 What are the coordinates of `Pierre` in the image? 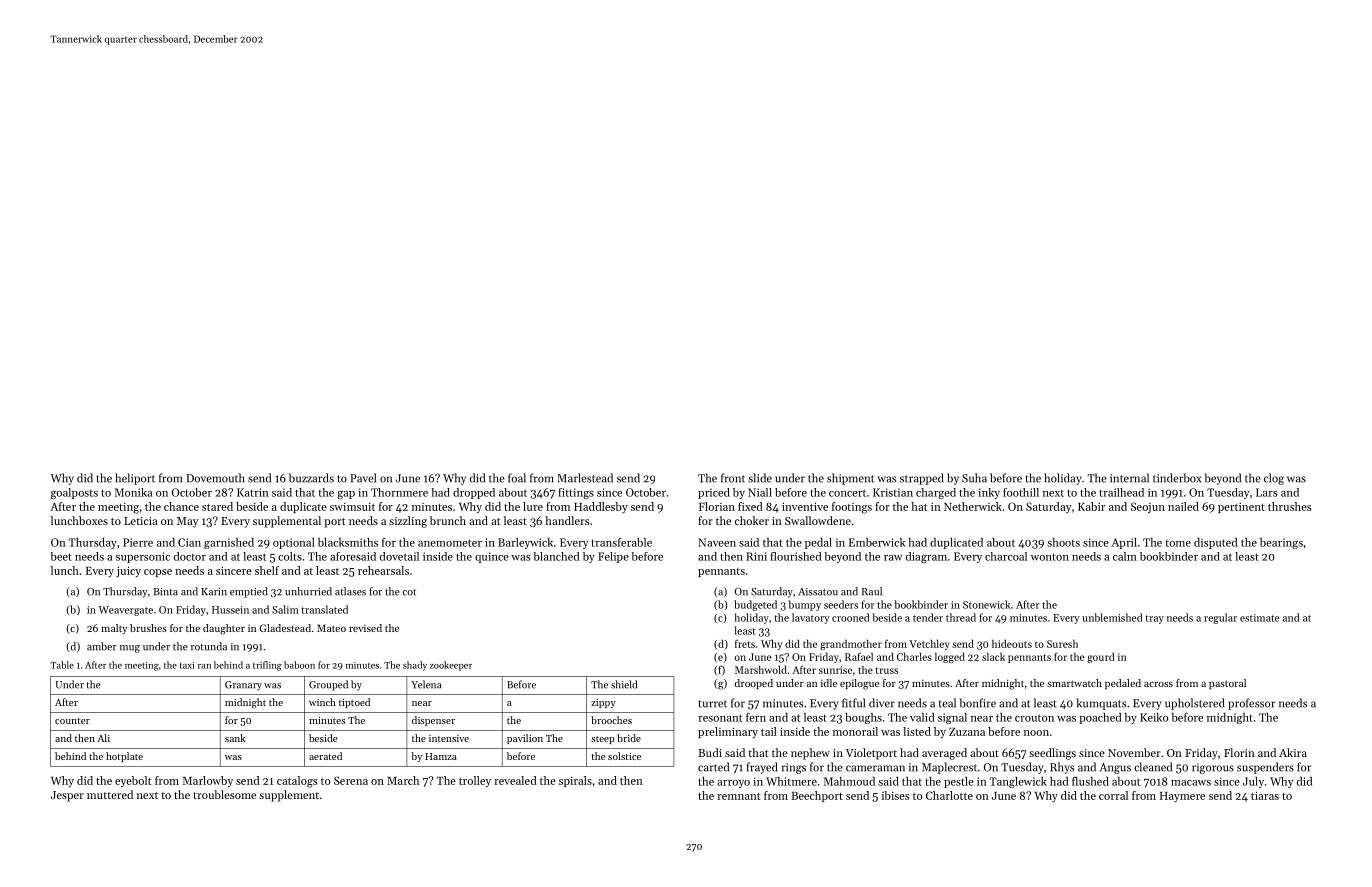 It's located at (138, 542).
